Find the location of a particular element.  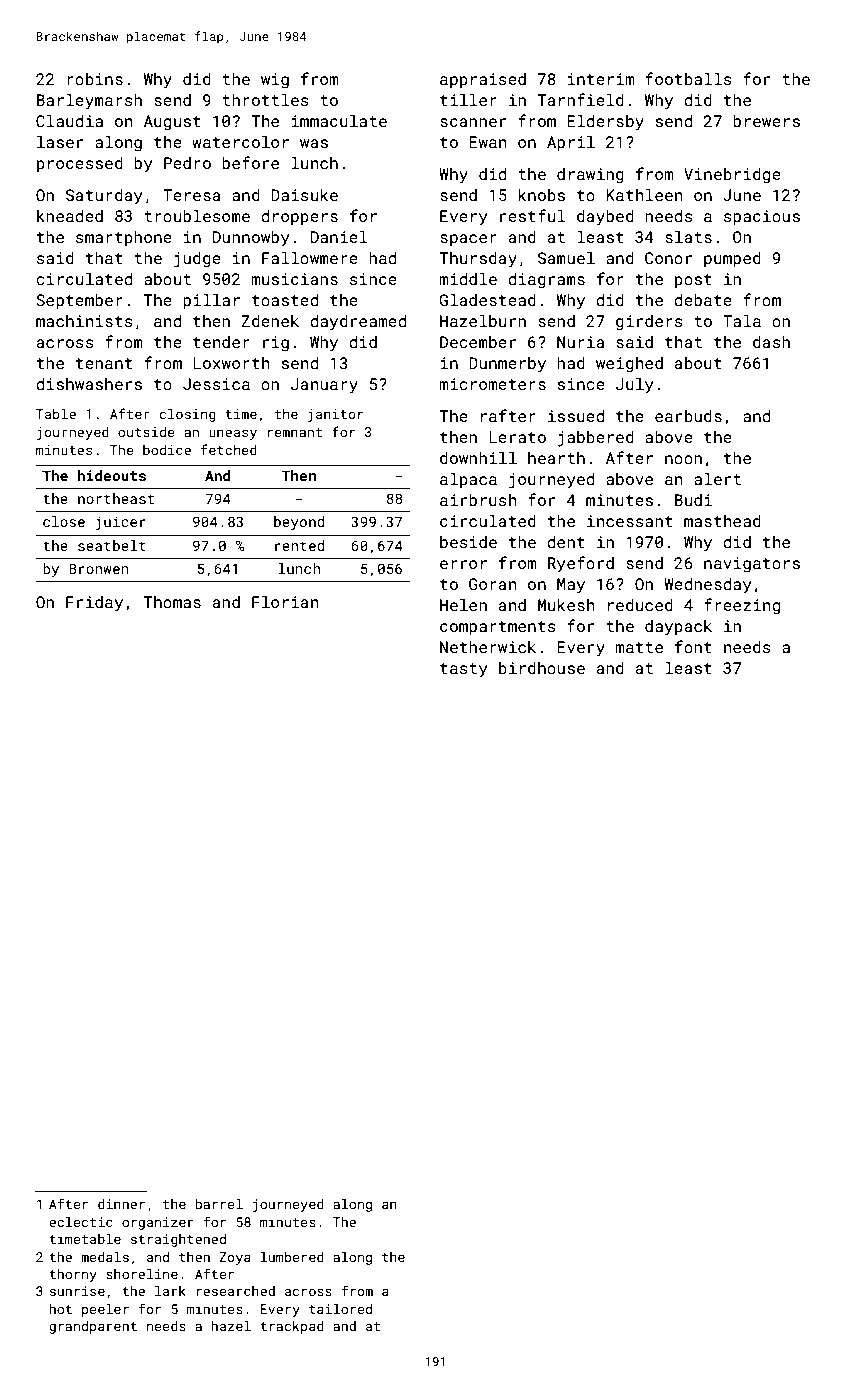

tailored is located at coordinates (340, 1309).
